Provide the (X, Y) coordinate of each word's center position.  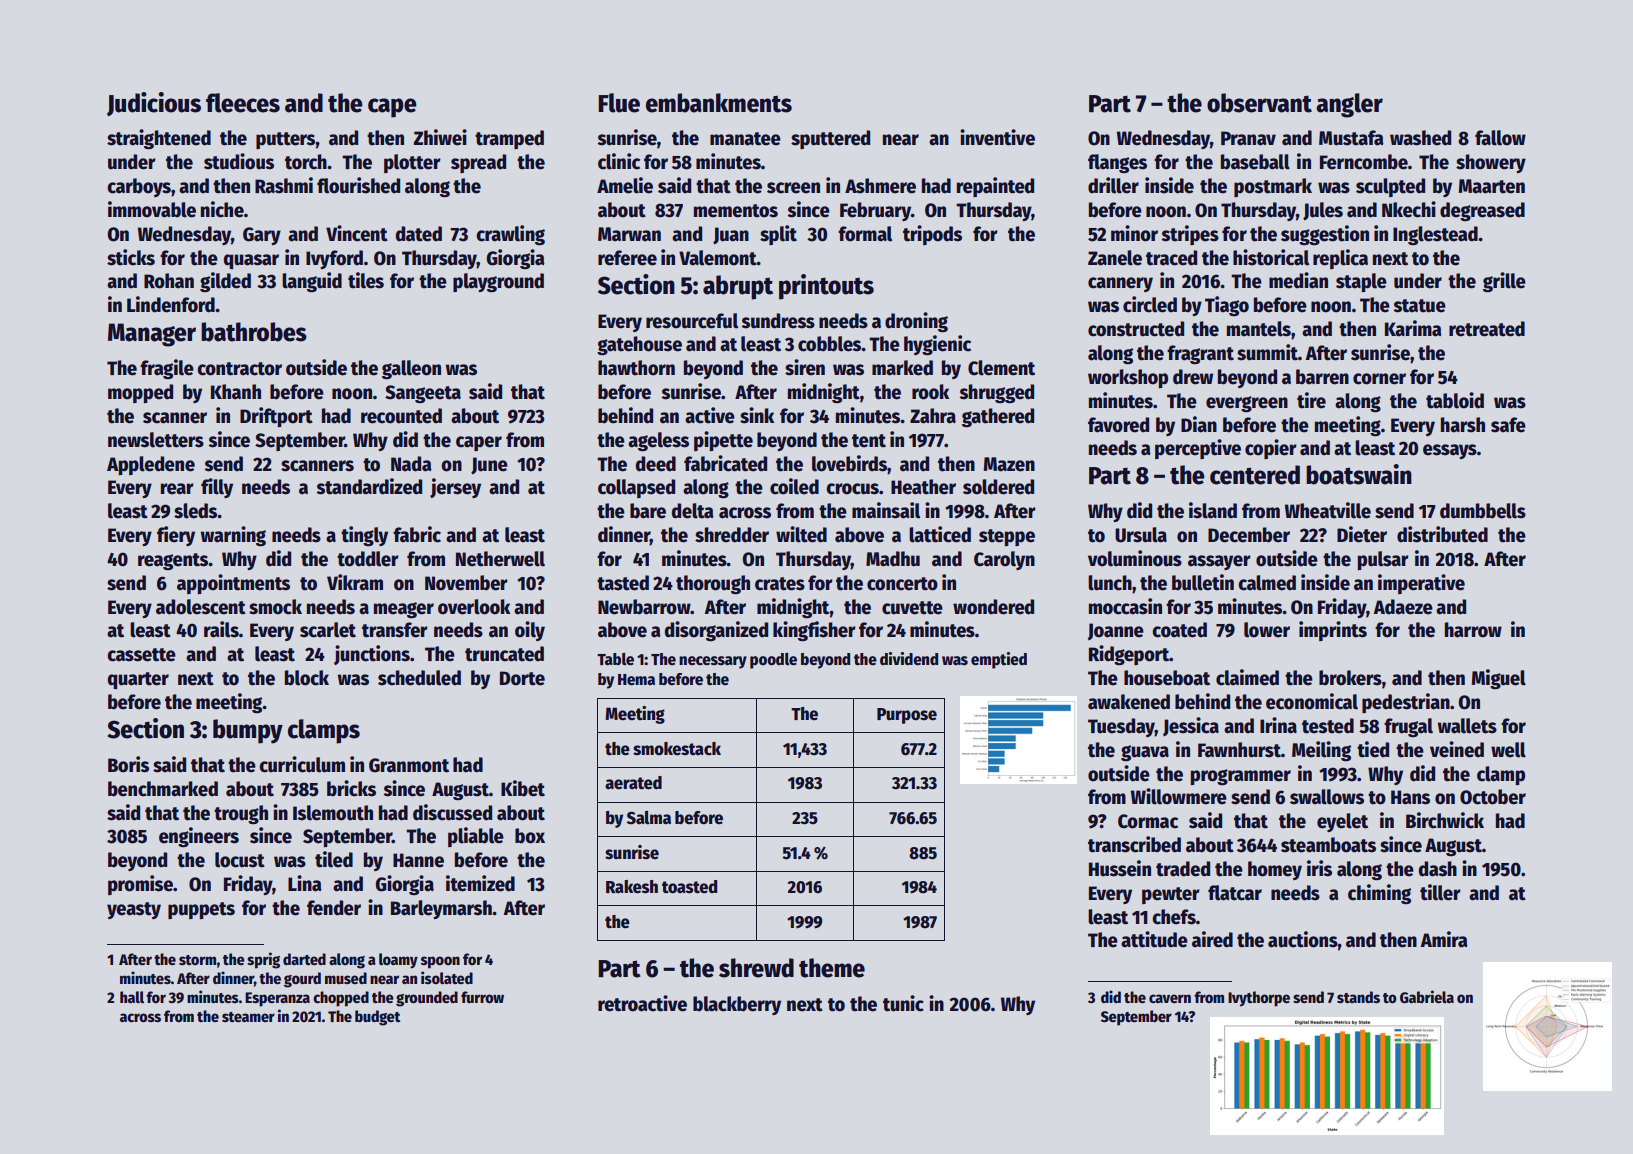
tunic (903, 1003)
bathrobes (254, 332)
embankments (719, 103)
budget (378, 1018)
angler (1349, 105)
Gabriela (1427, 996)
